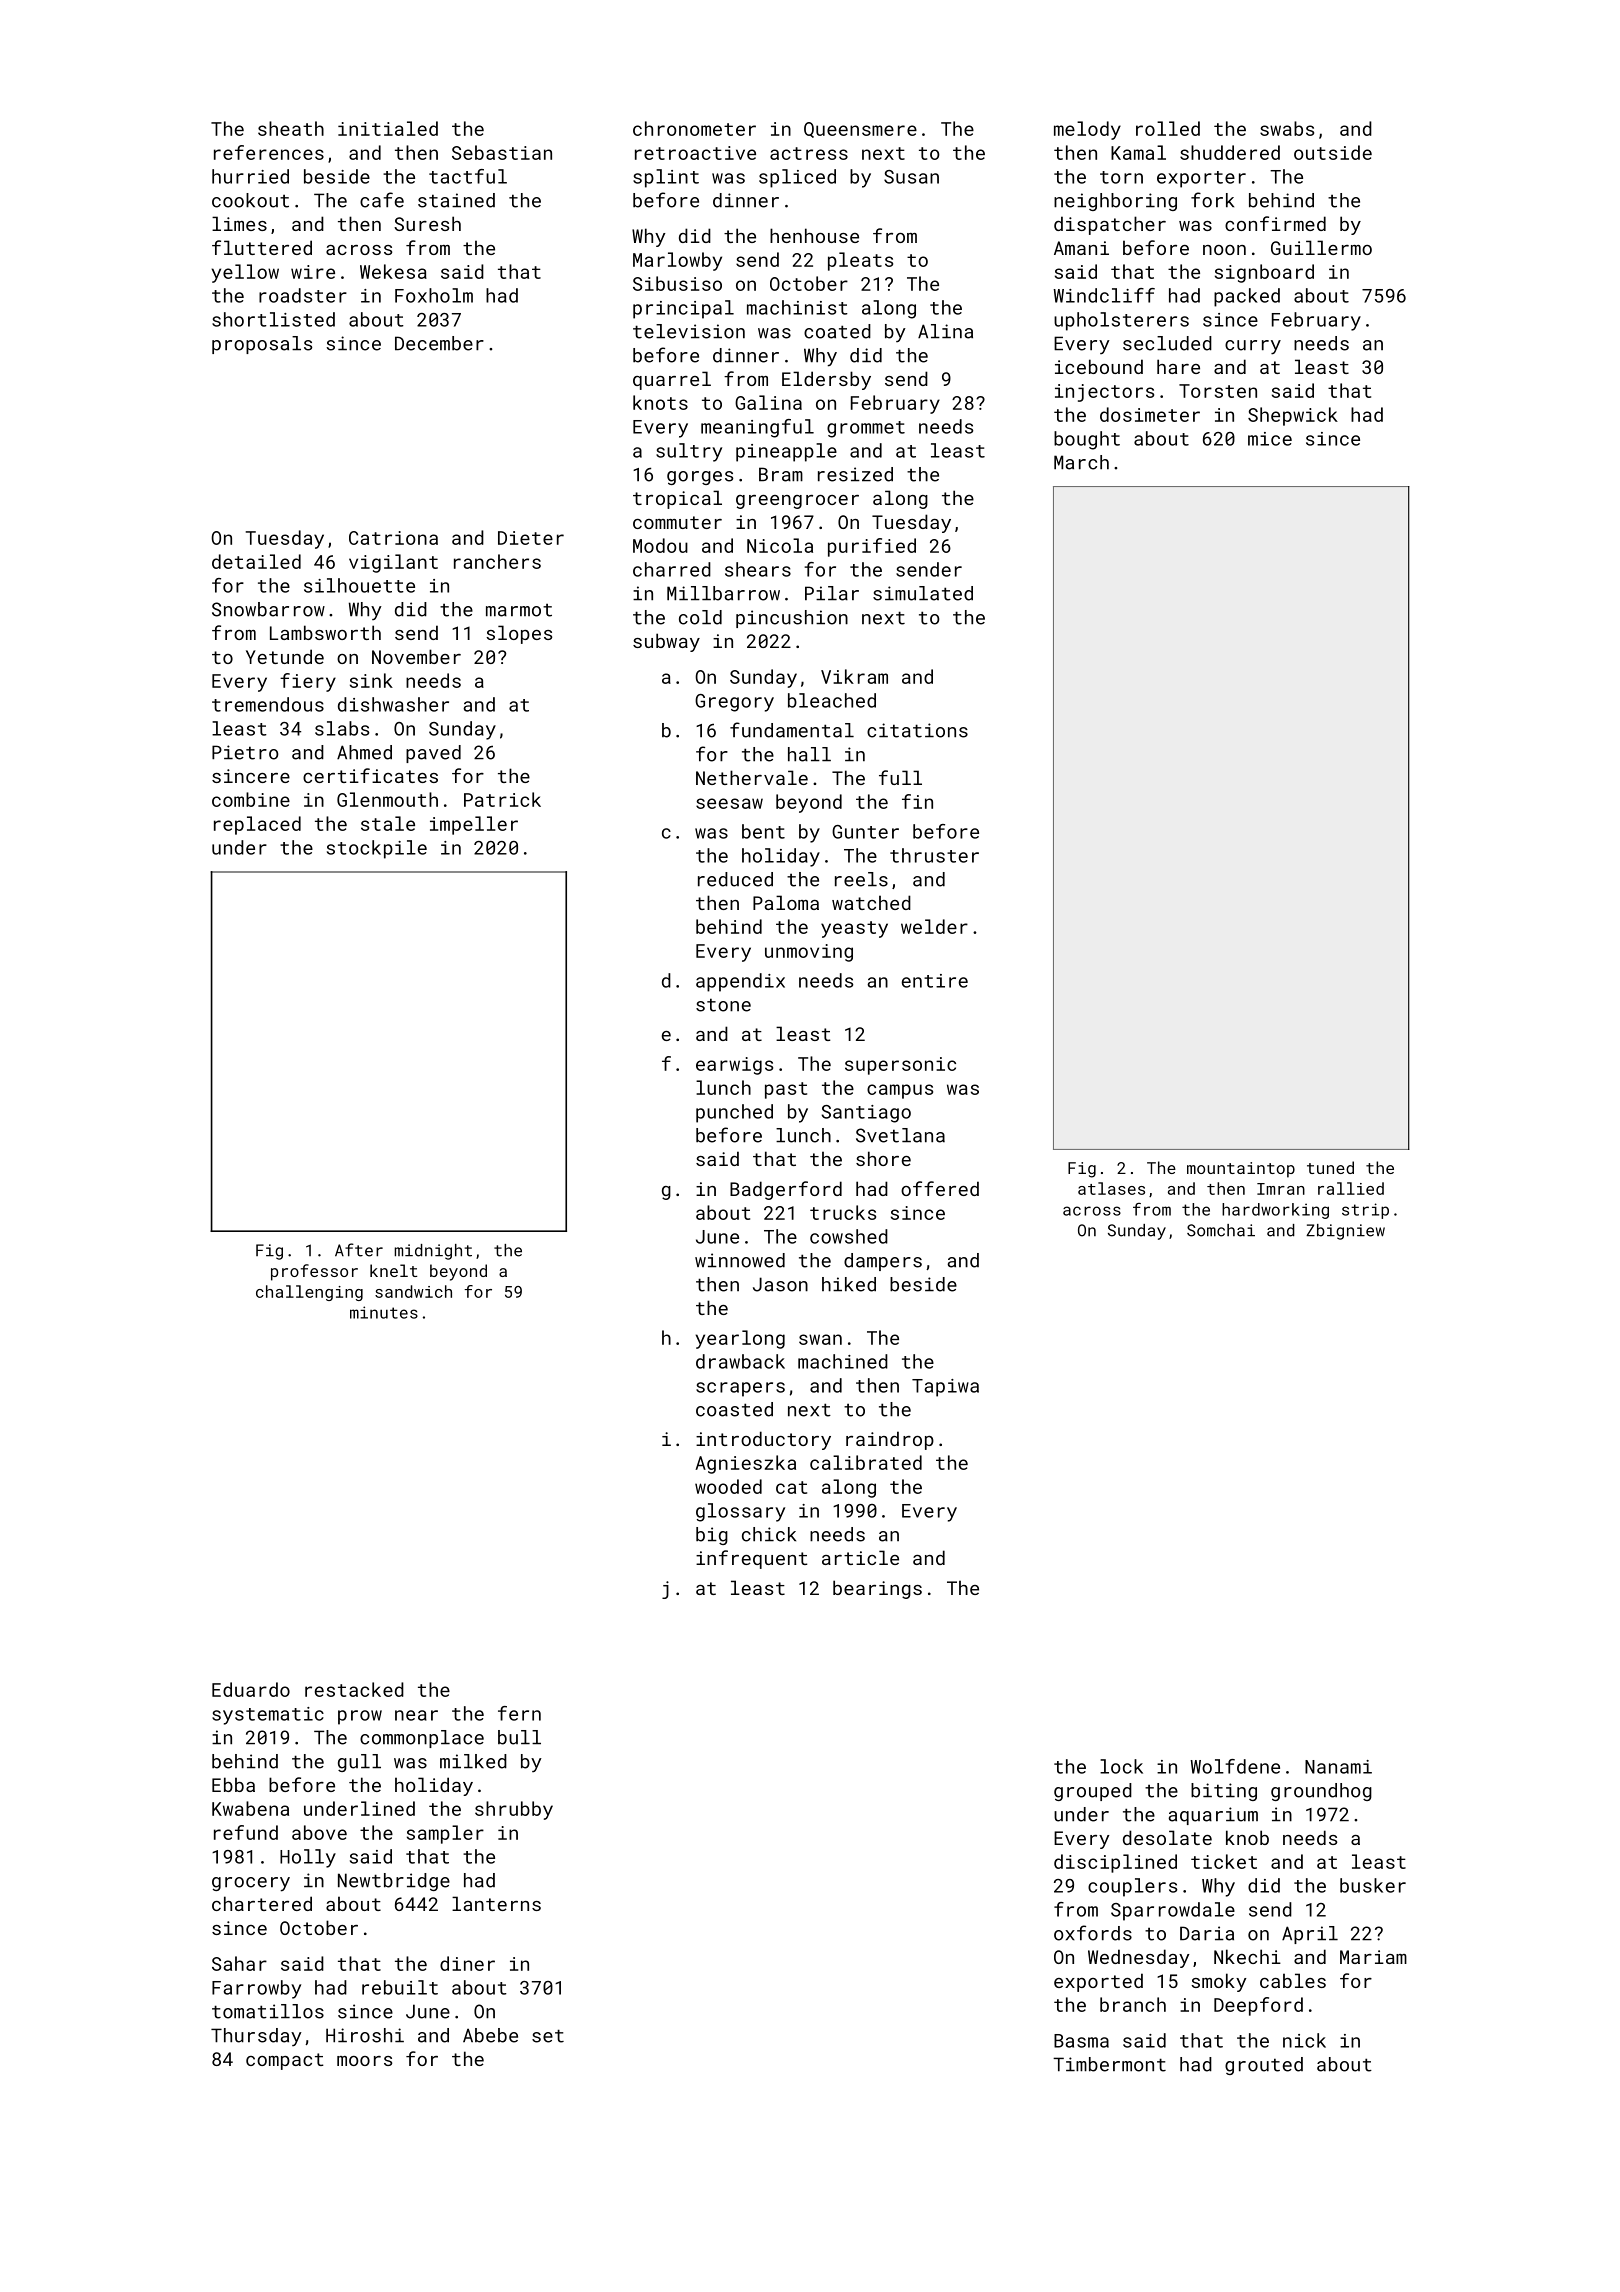 The width and height of the screenshot is (1620, 2292). I want to click on infrequent, so click(752, 1559).
